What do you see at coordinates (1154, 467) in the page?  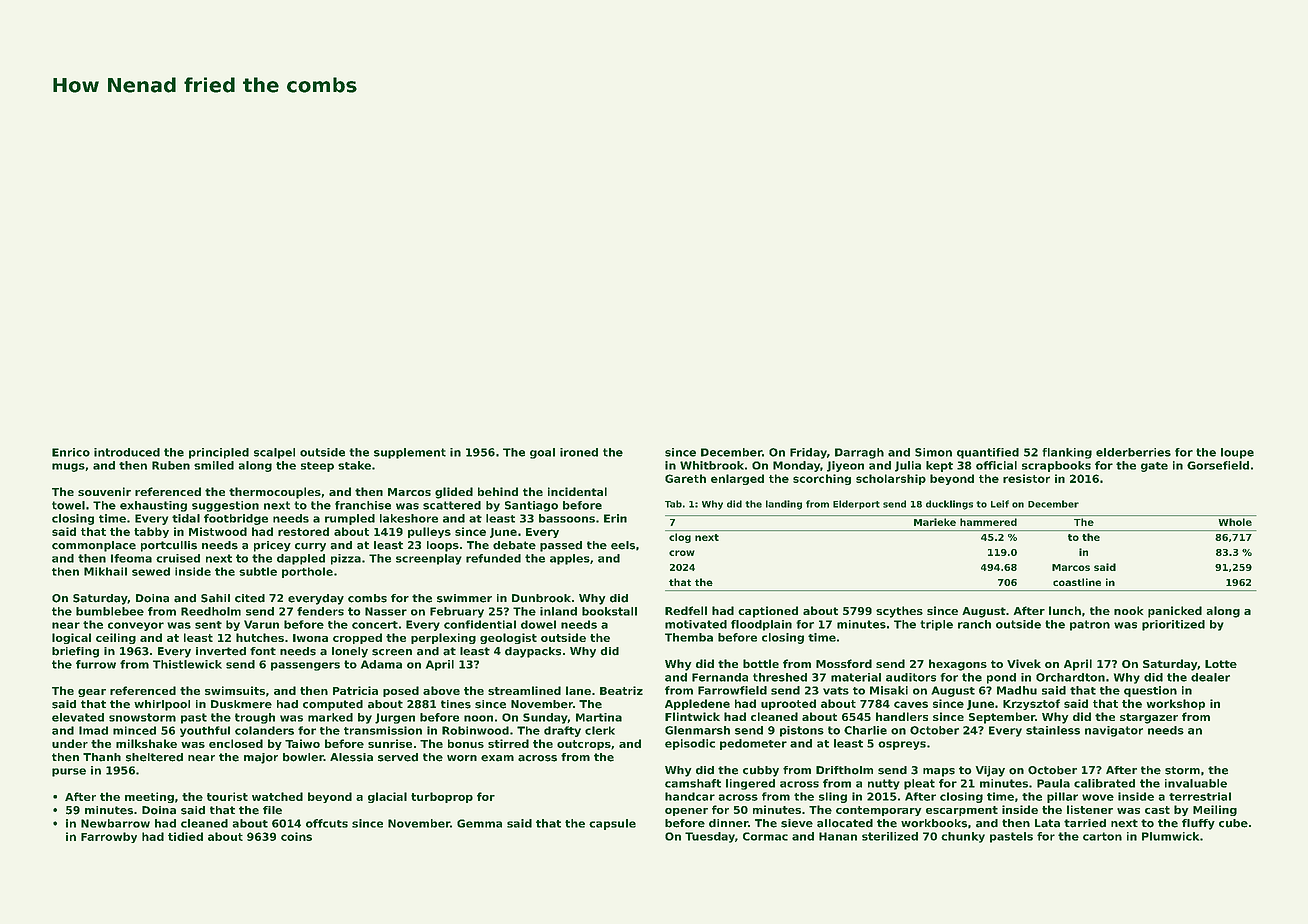 I see `gate` at bounding box center [1154, 467].
